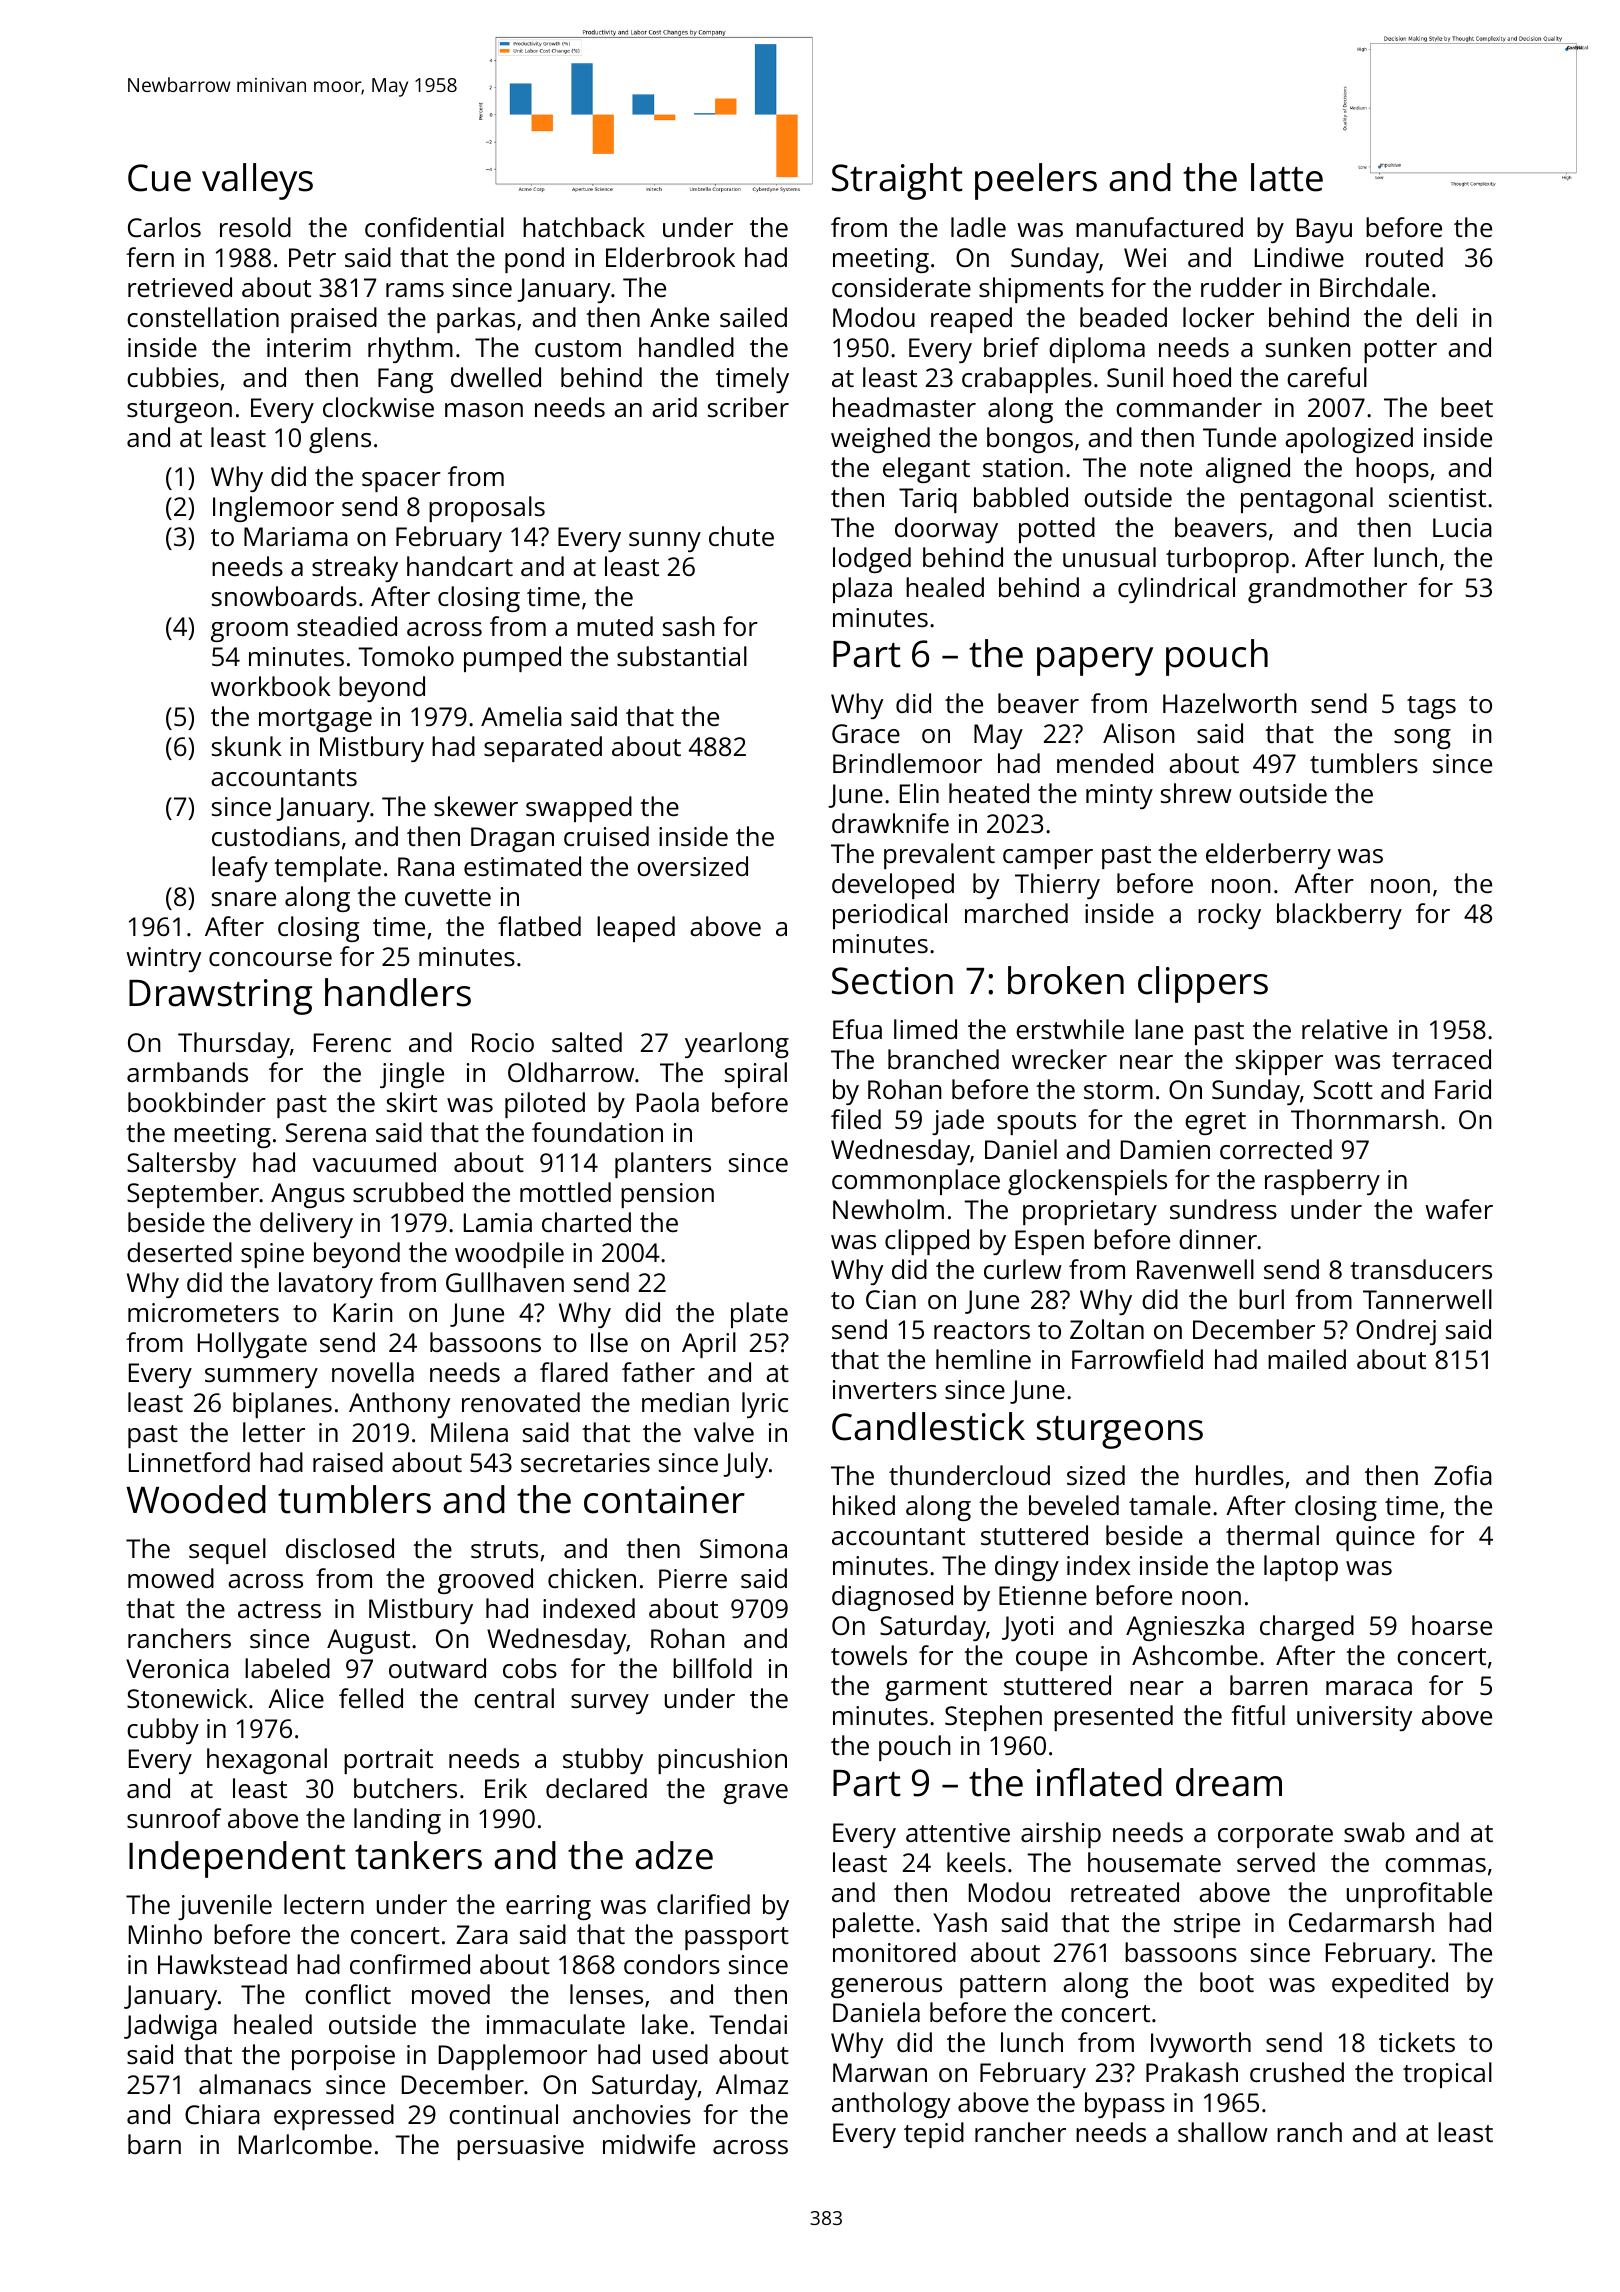 This image has width=1620, height=2292. I want to click on valleys, so click(257, 181).
